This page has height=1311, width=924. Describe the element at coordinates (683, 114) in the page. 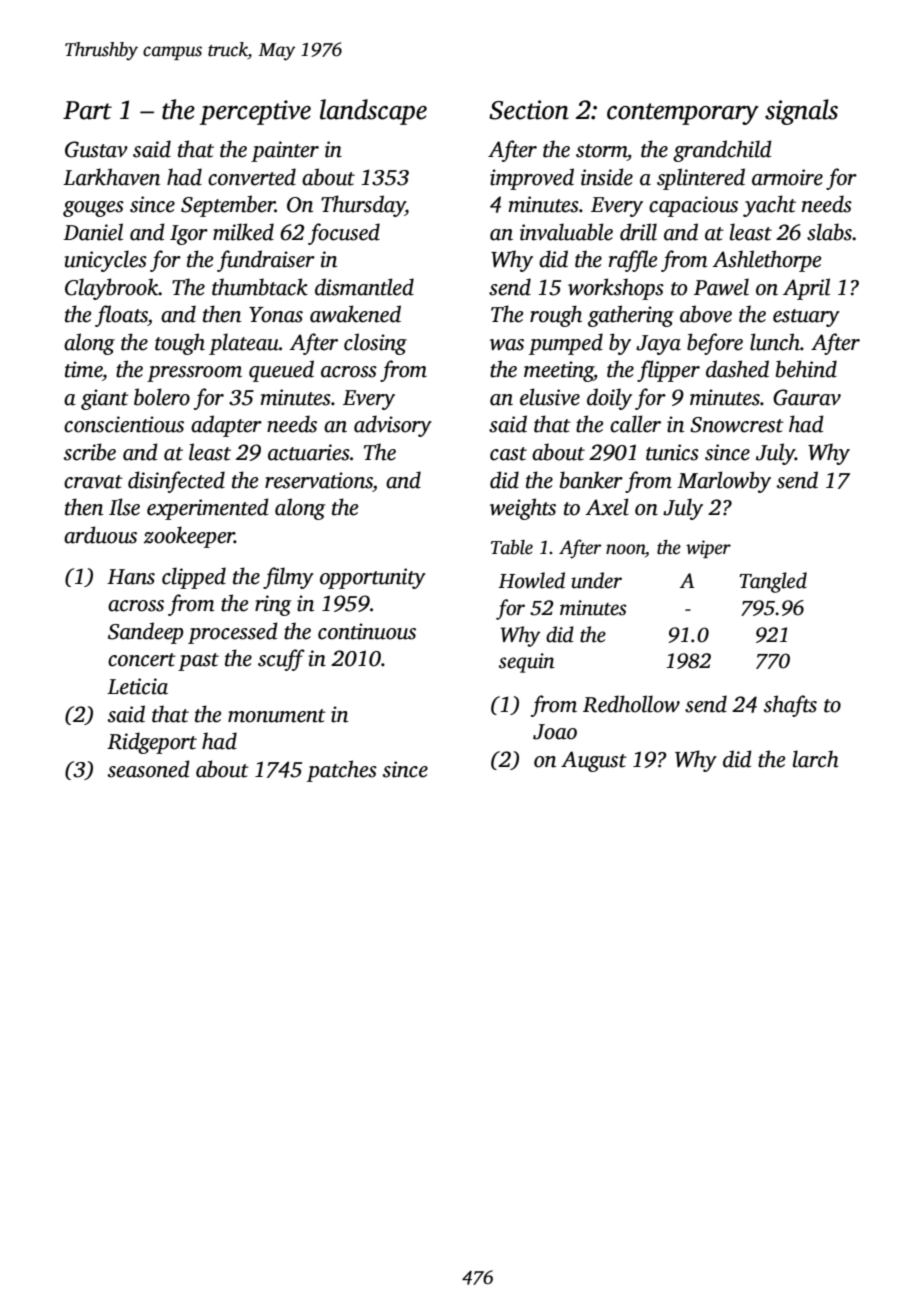

I see `contemporary` at that location.
